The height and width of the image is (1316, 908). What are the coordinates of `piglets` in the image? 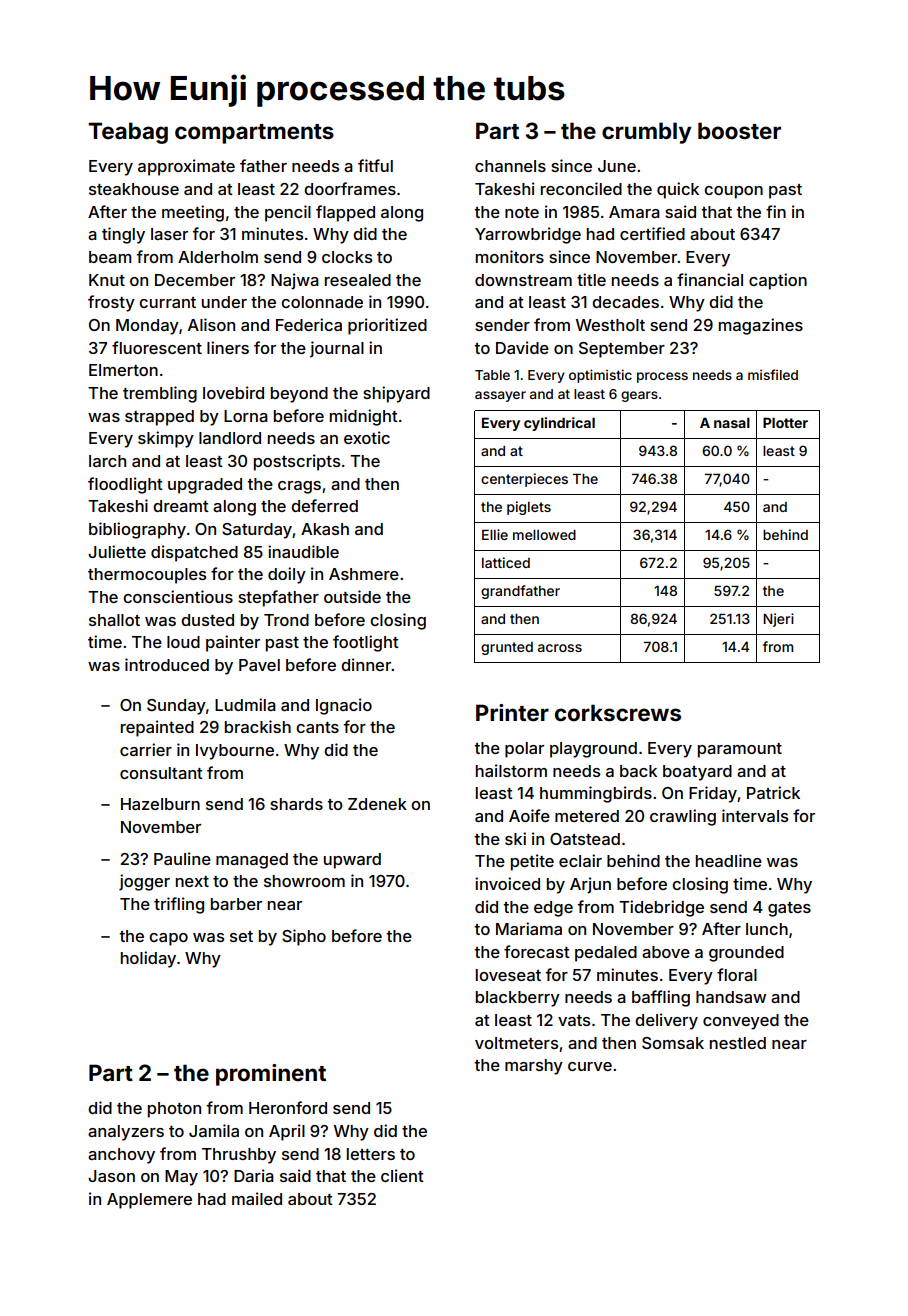 It's located at (529, 508).
